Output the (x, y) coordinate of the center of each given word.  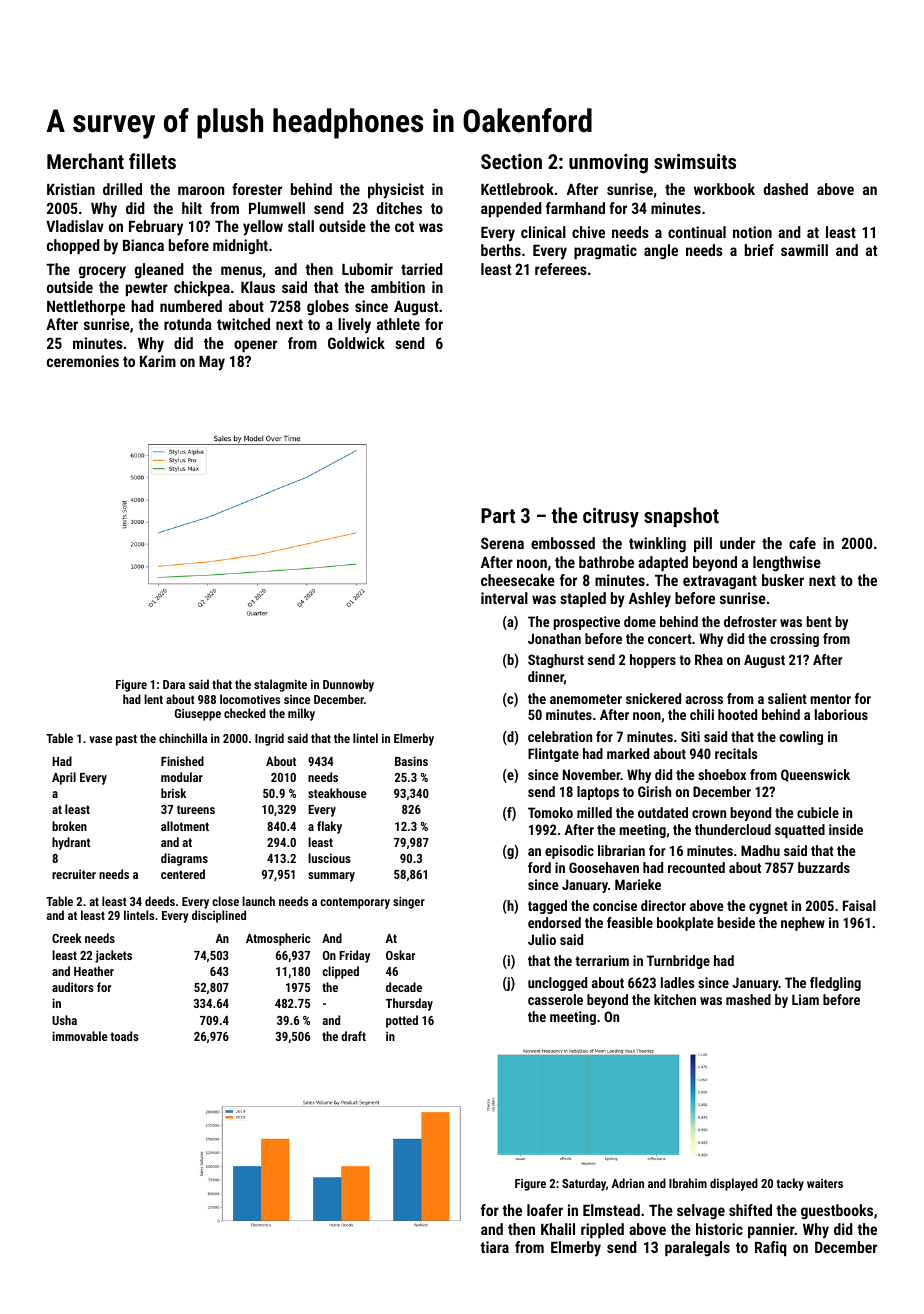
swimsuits (695, 161)
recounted (696, 867)
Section (511, 161)
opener (255, 346)
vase (100, 739)
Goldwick (356, 343)
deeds (160, 901)
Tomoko (550, 812)
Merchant (85, 161)
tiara (494, 1247)
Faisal (859, 905)
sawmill (804, 250)
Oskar (400, 955)
